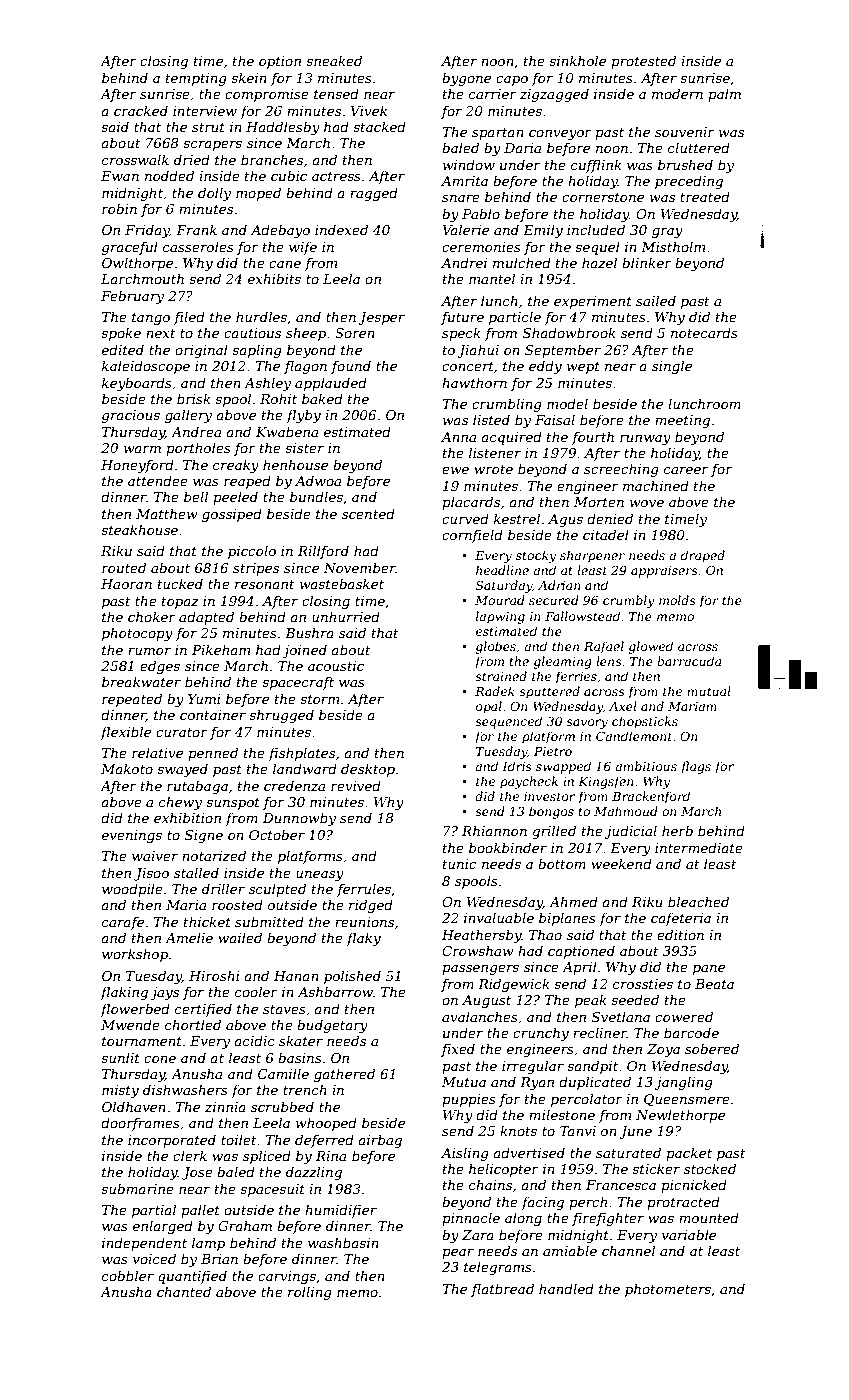  I want to click on cafeteria, so click(681, 919).
